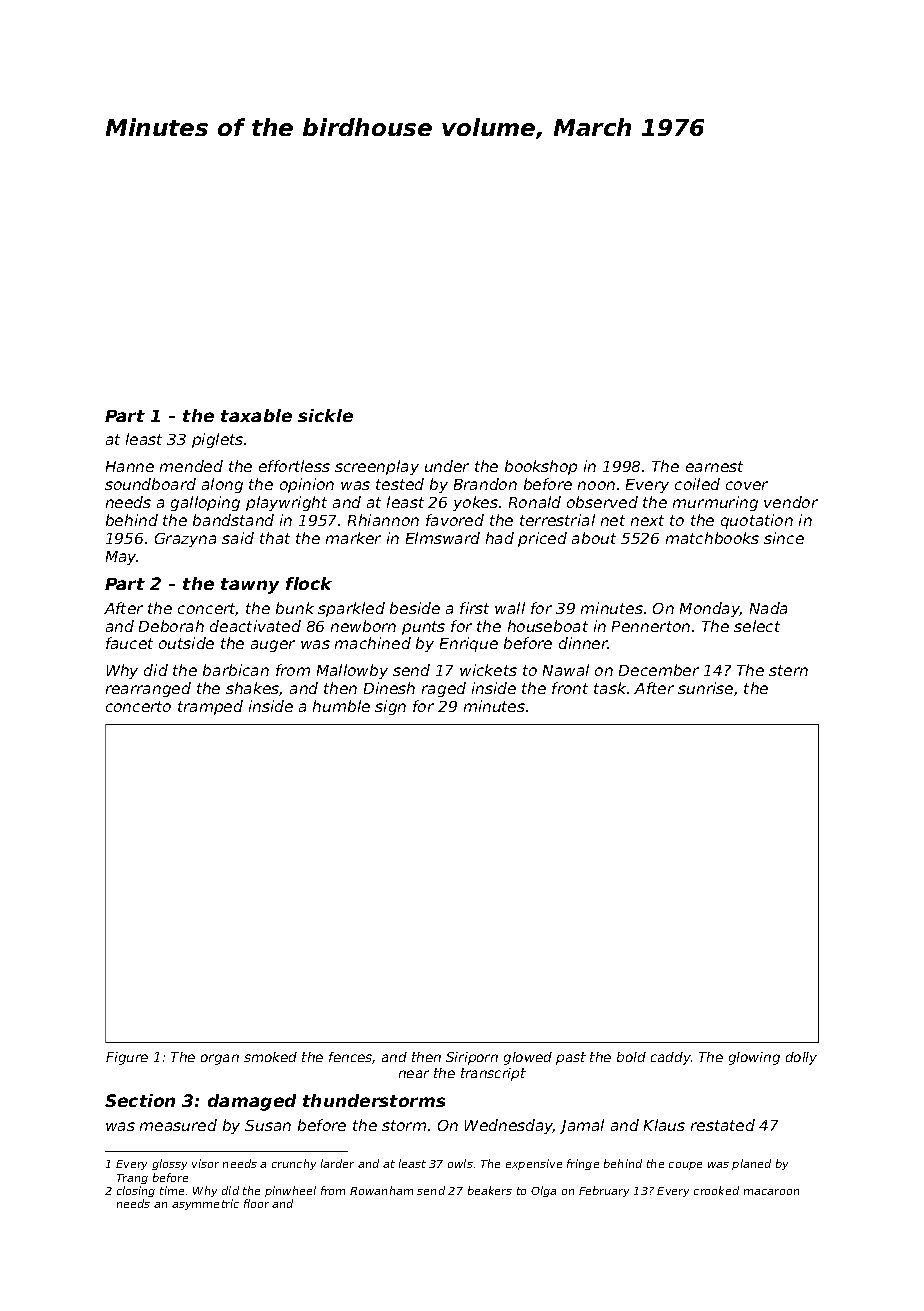 The width and height of the screenshot is (924, 1311). Describe the element at coordinates (270, 1057) in the screenshot. I see `smoked` at that location.
